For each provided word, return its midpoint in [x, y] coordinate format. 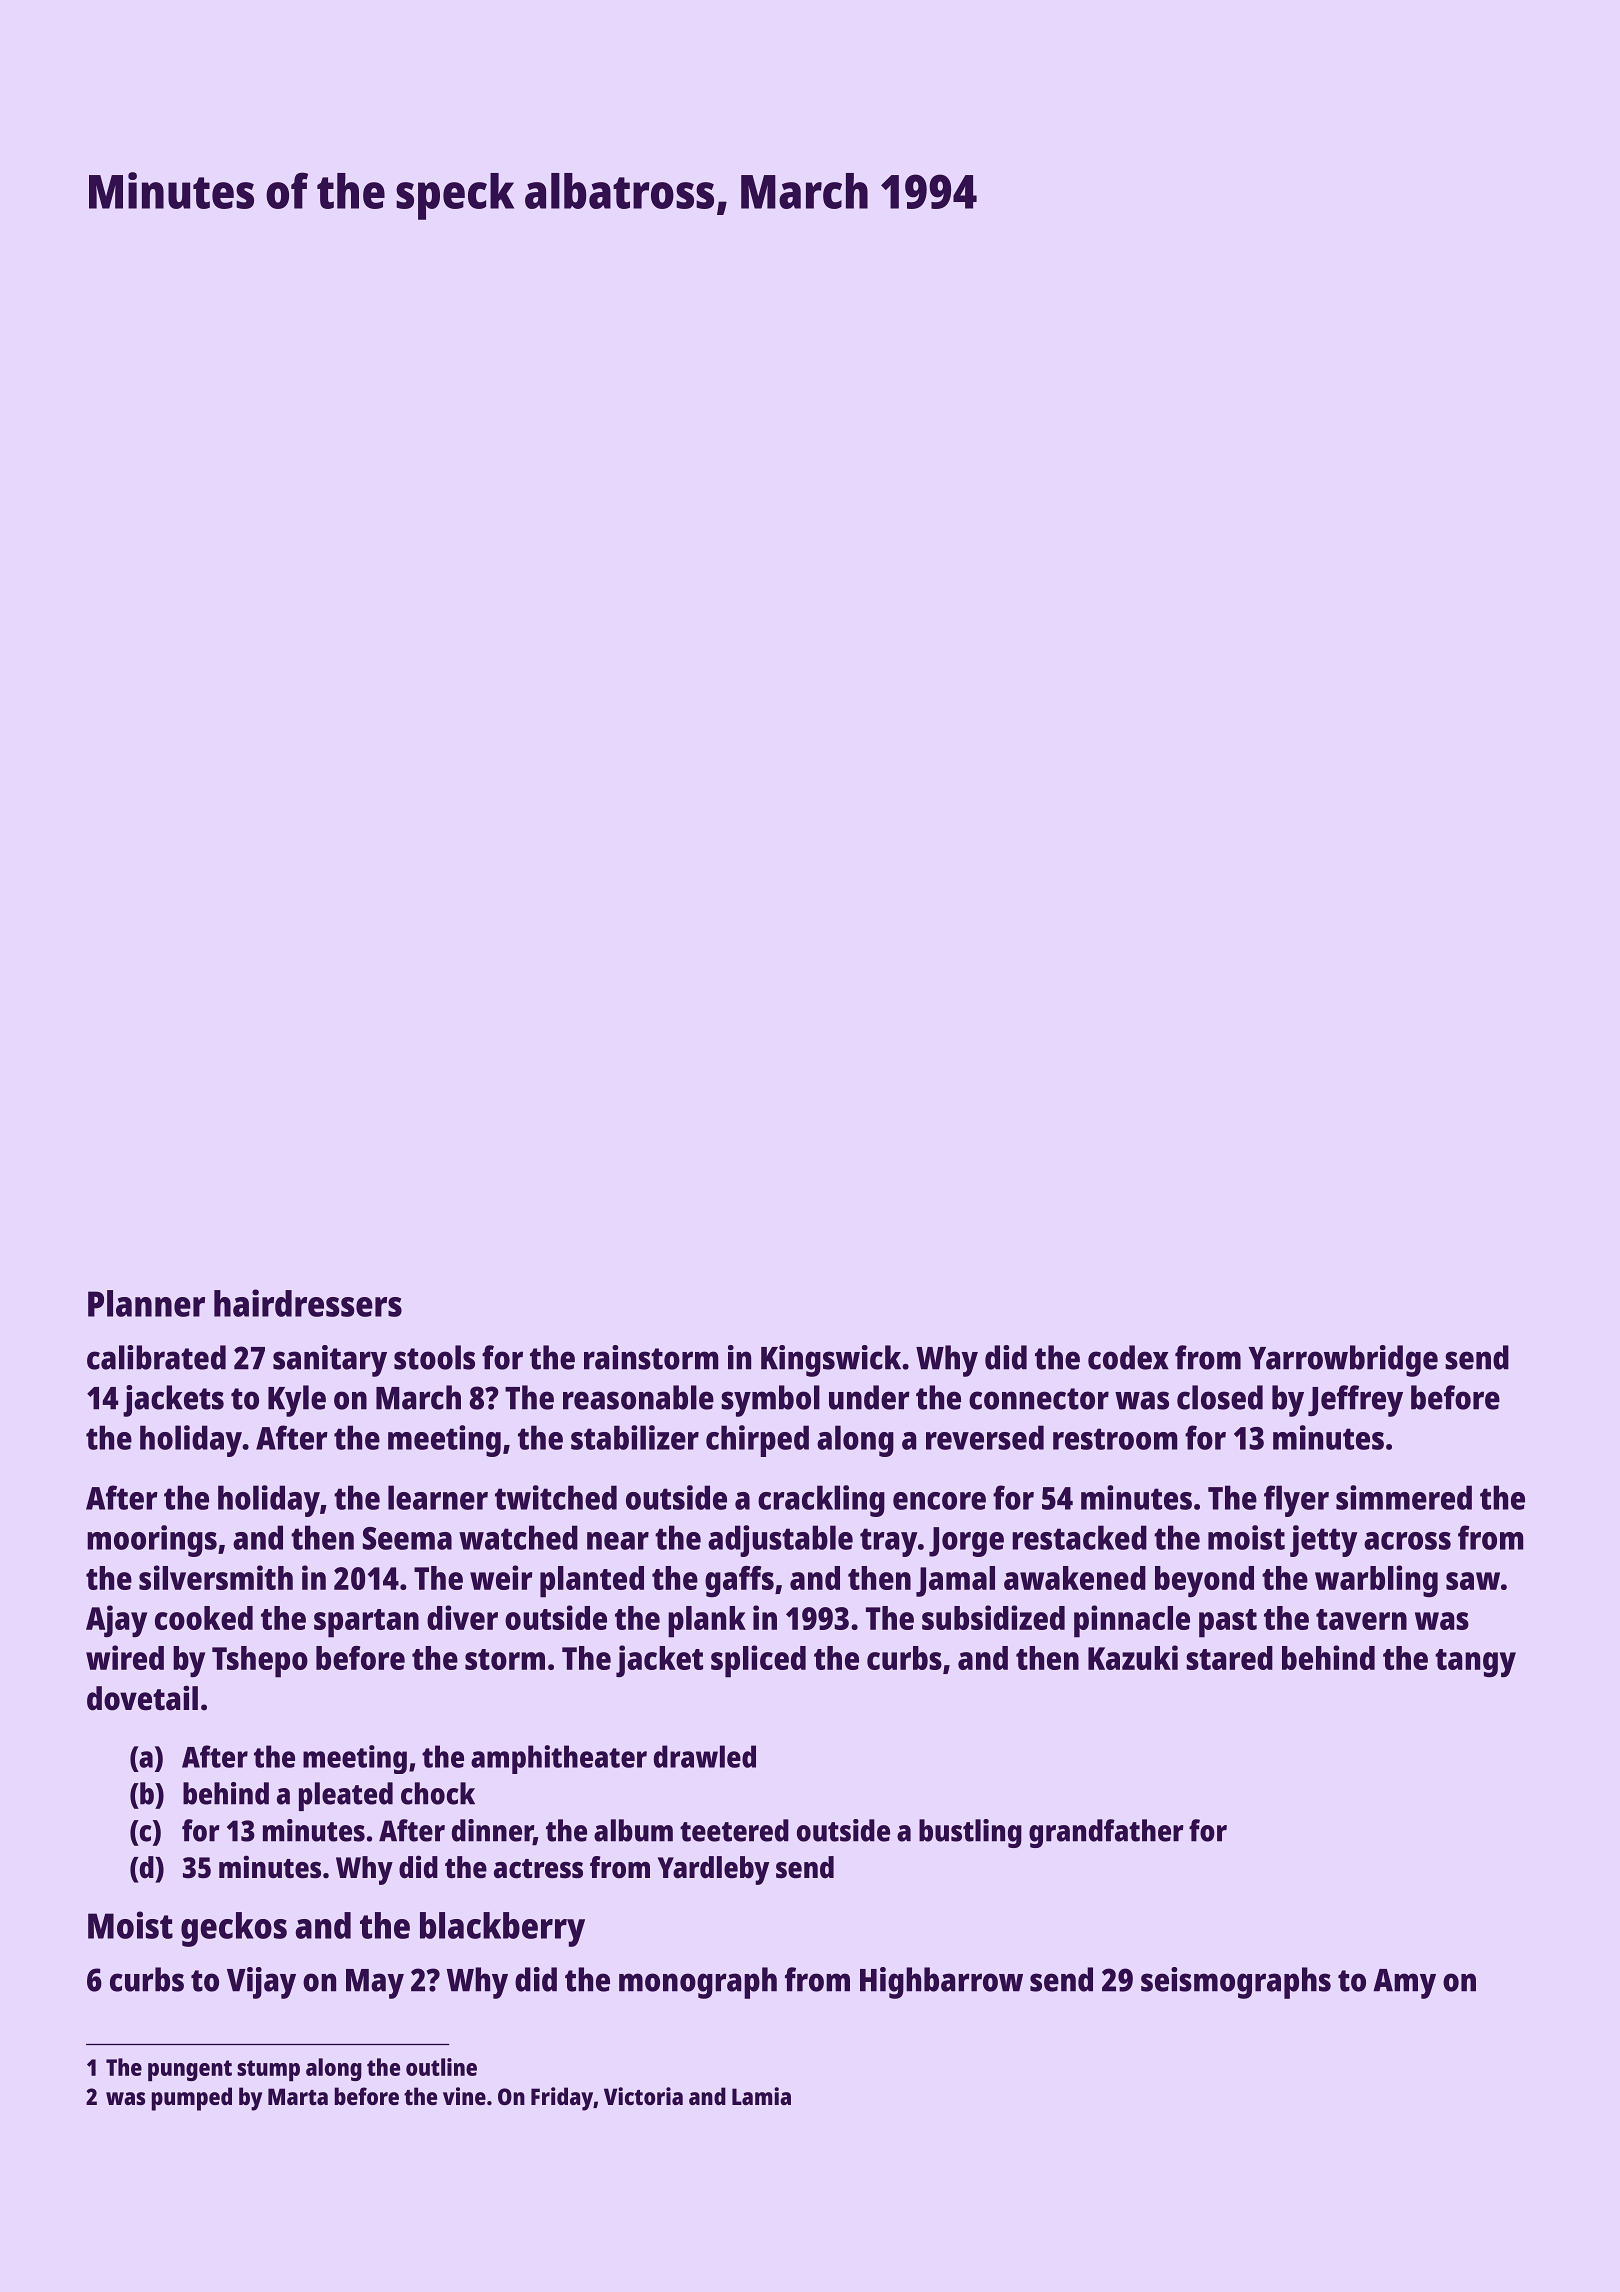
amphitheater [559, 1759]
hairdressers [308, 1303]
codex [1128, 1357]
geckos [234, 1929]
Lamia [761, 2096]
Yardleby [713, 1870]
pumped [191, 2099]
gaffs [739, 1581]
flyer [1296, 1501]
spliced [758, 1661]
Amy [1404, 1984]
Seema [407, 1538]
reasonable [638, 1397]
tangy [1475, 1663]
